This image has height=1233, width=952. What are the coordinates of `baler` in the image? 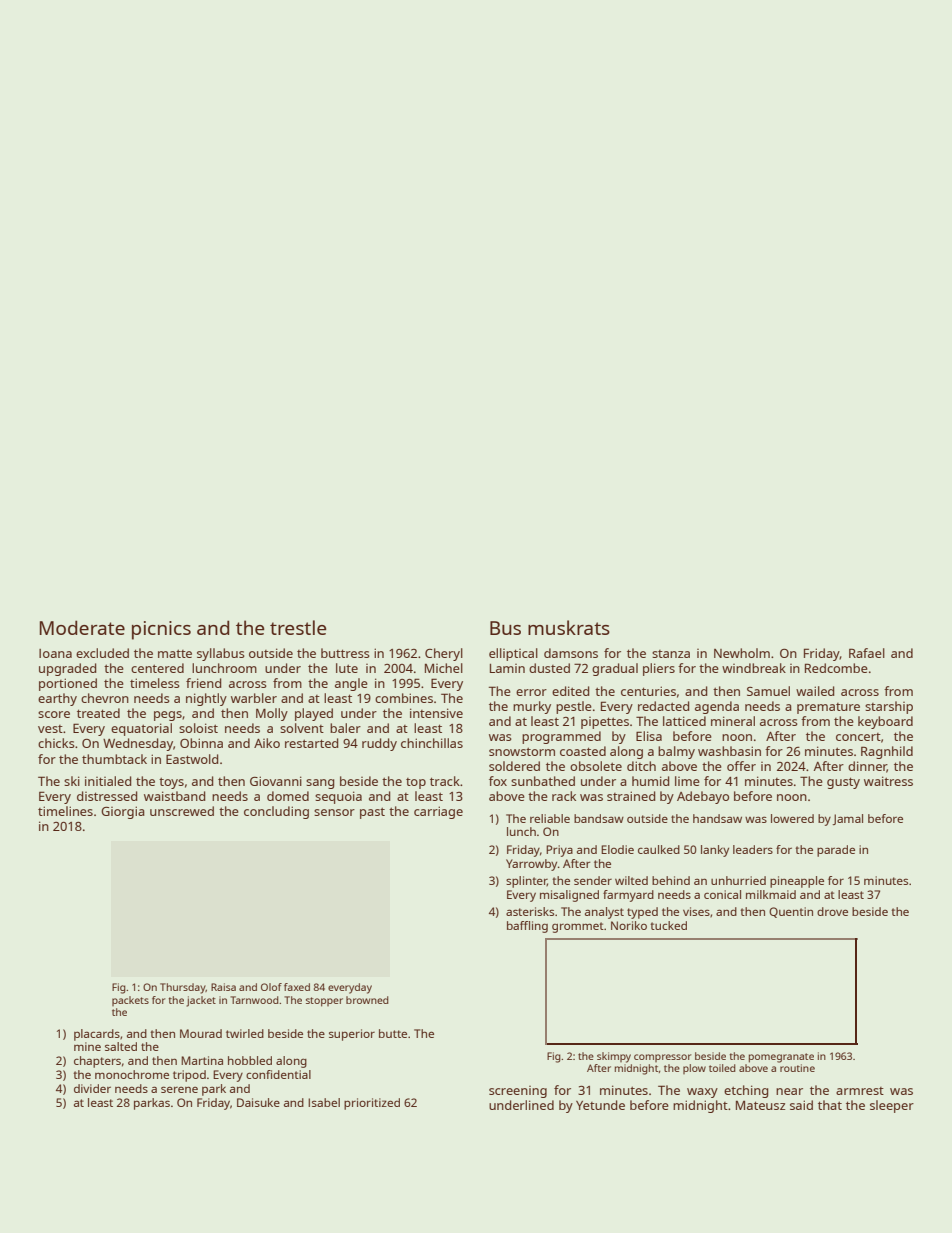 It's located at (345, 728).
